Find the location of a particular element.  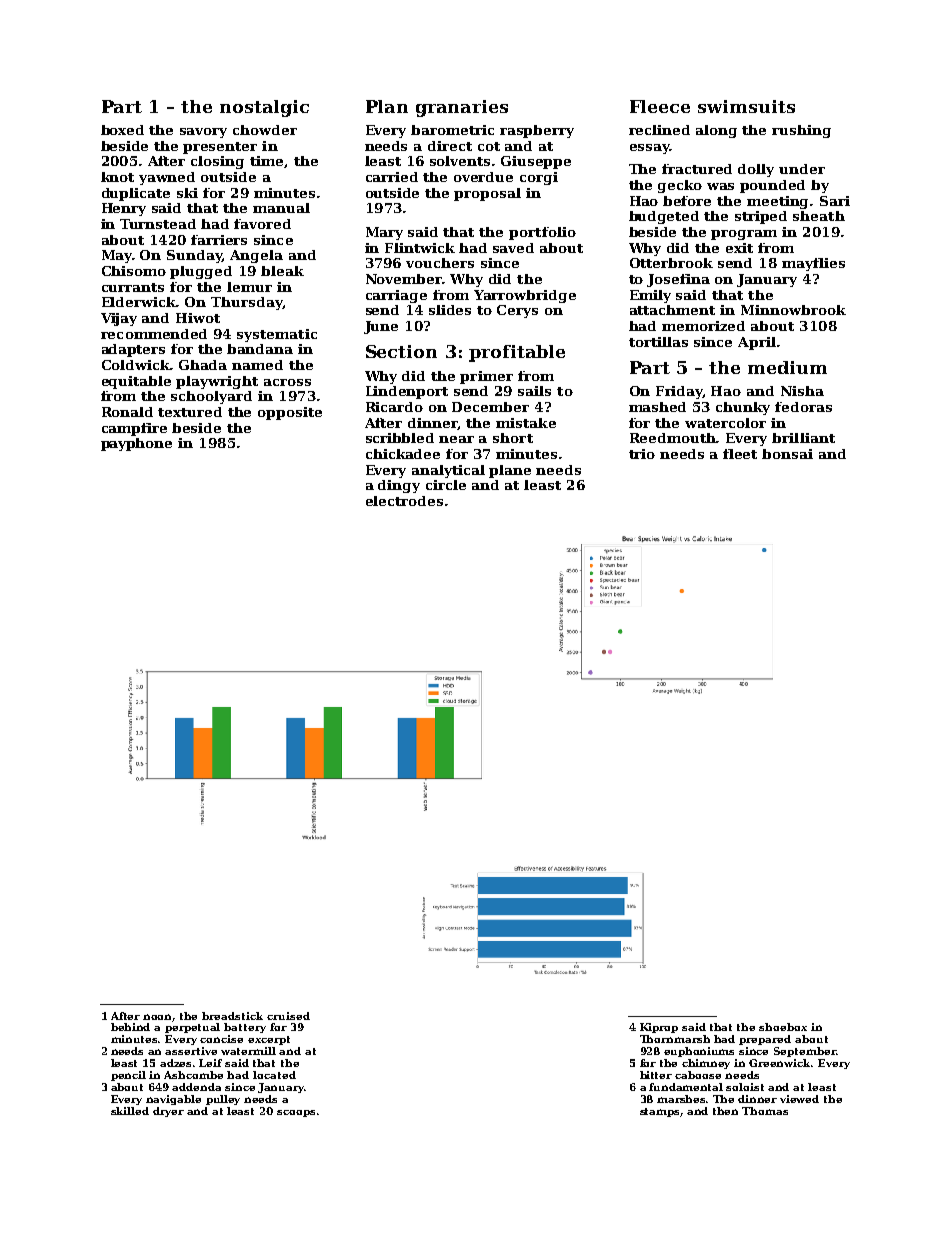

pencil is located at coordinates (128, 1076).
